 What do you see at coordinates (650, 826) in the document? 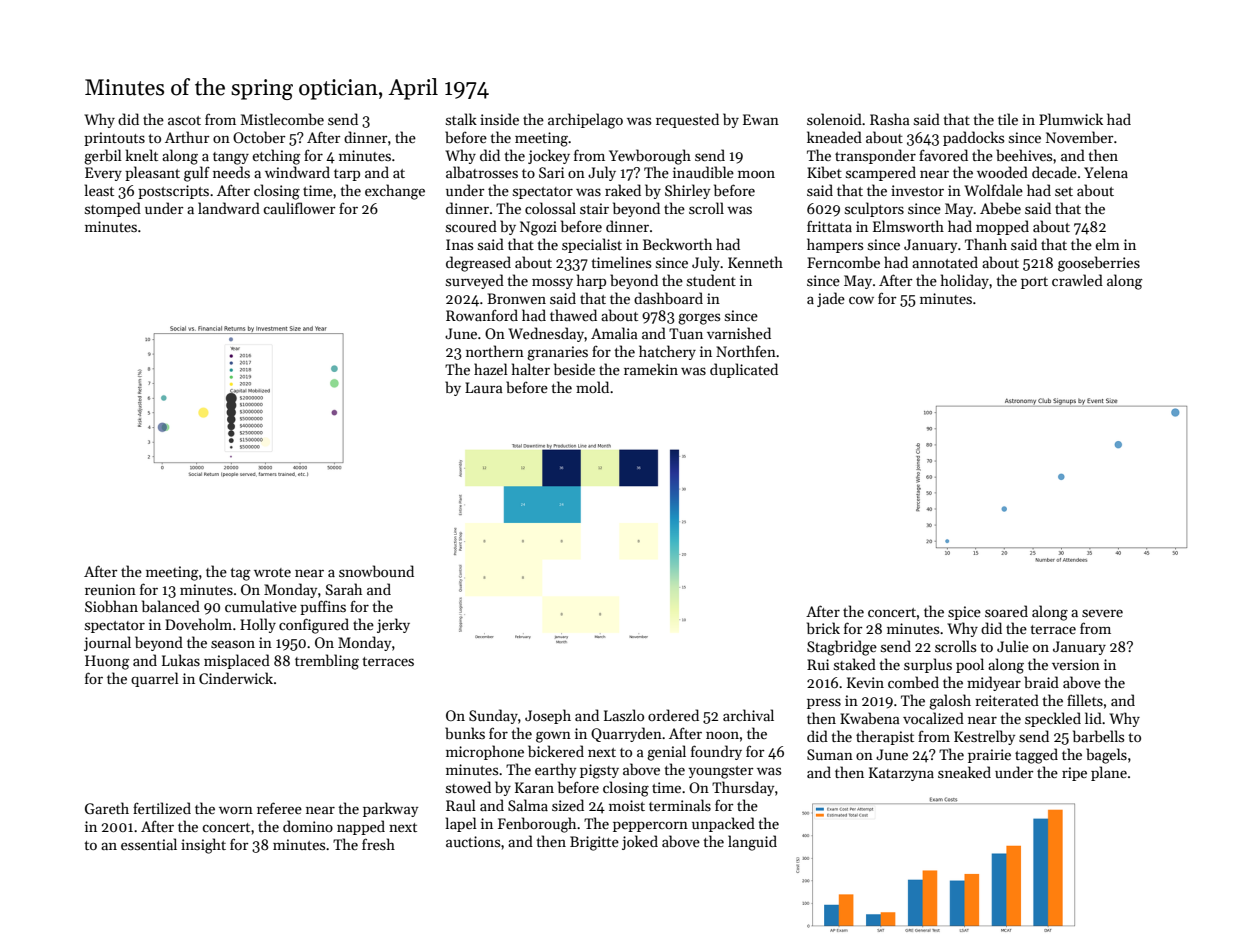
I see `peppercorn` at bounding box center [650, 826].
